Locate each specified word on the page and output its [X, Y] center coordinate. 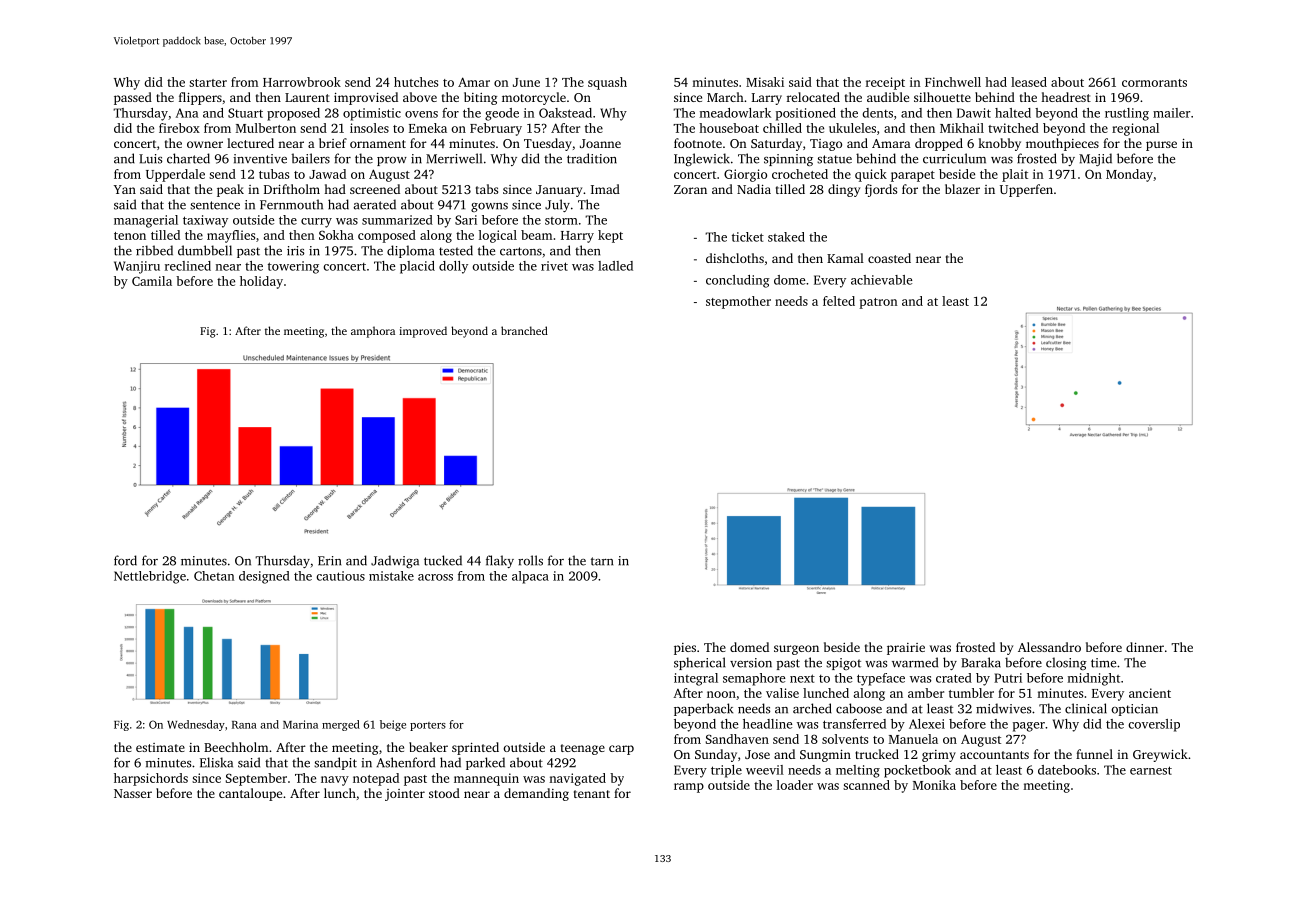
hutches [416, 82]
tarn [602, 561]
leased [1029, 82]
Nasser [133, 793]
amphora [373, 332]
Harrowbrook [302, 82]
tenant [592, 794]
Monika [934, 785]
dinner [1145, 647]
